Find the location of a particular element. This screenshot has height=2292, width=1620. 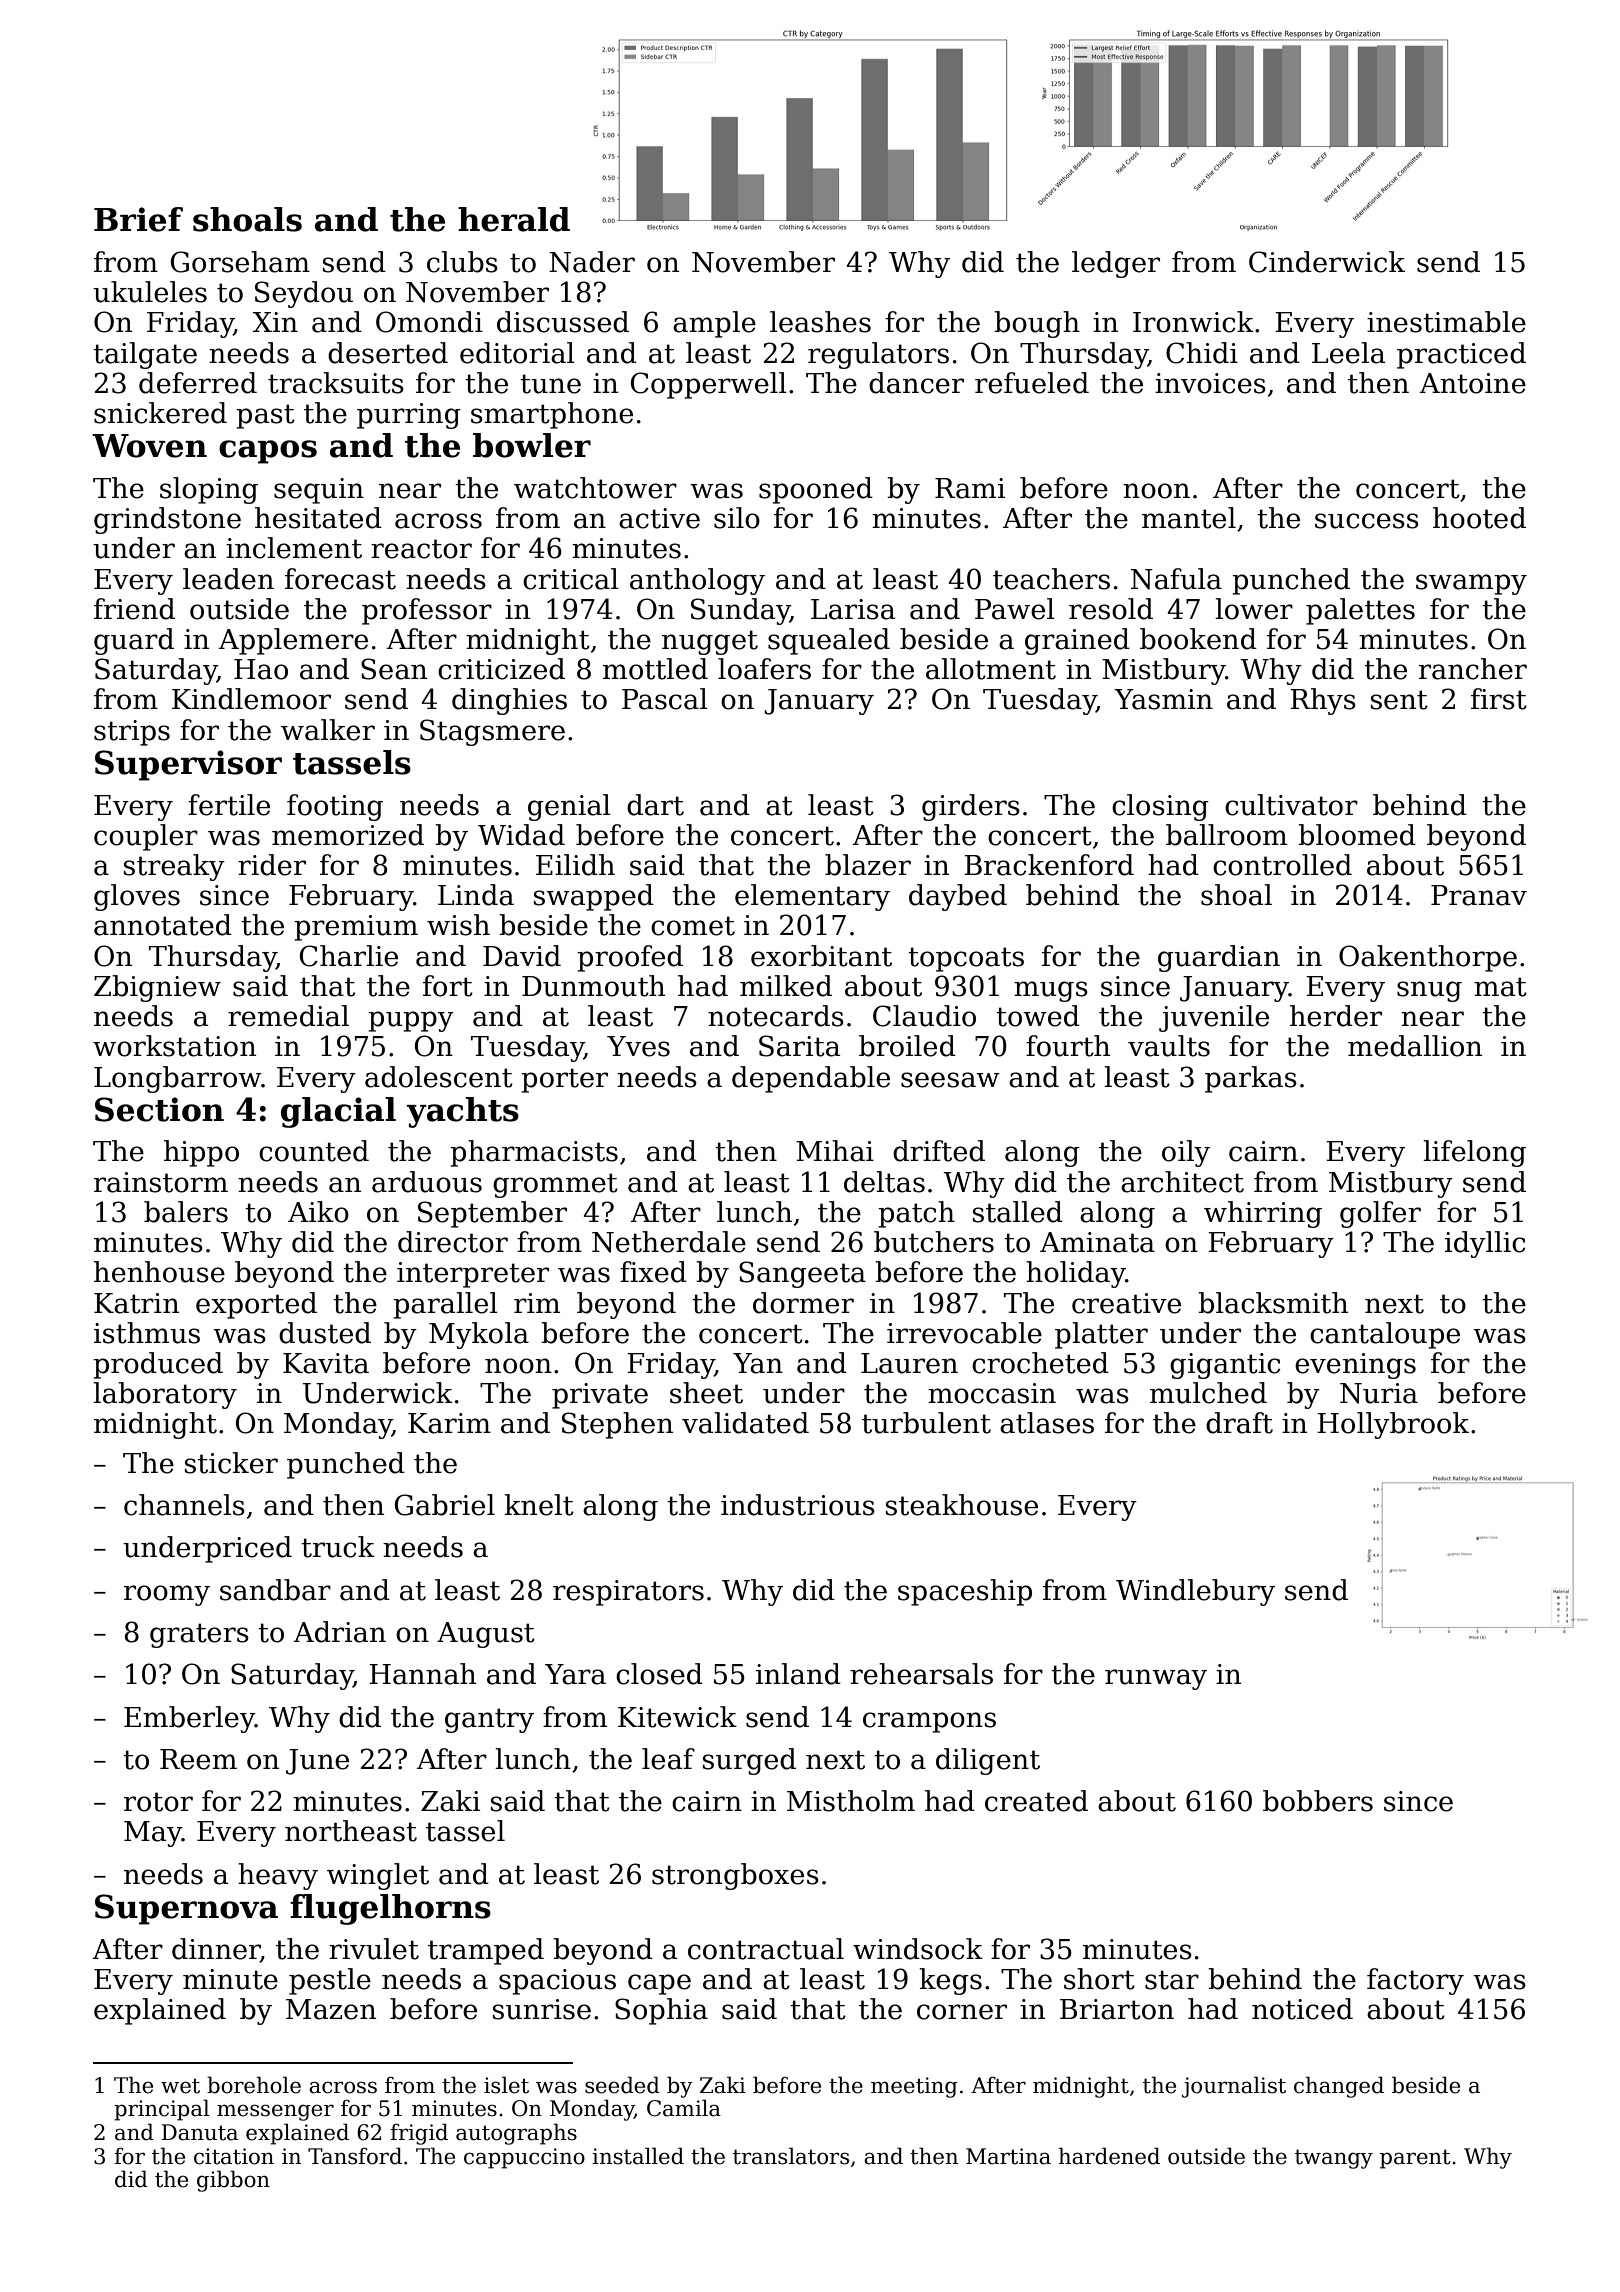

Nafula is located at coordinates (1176, 579).
